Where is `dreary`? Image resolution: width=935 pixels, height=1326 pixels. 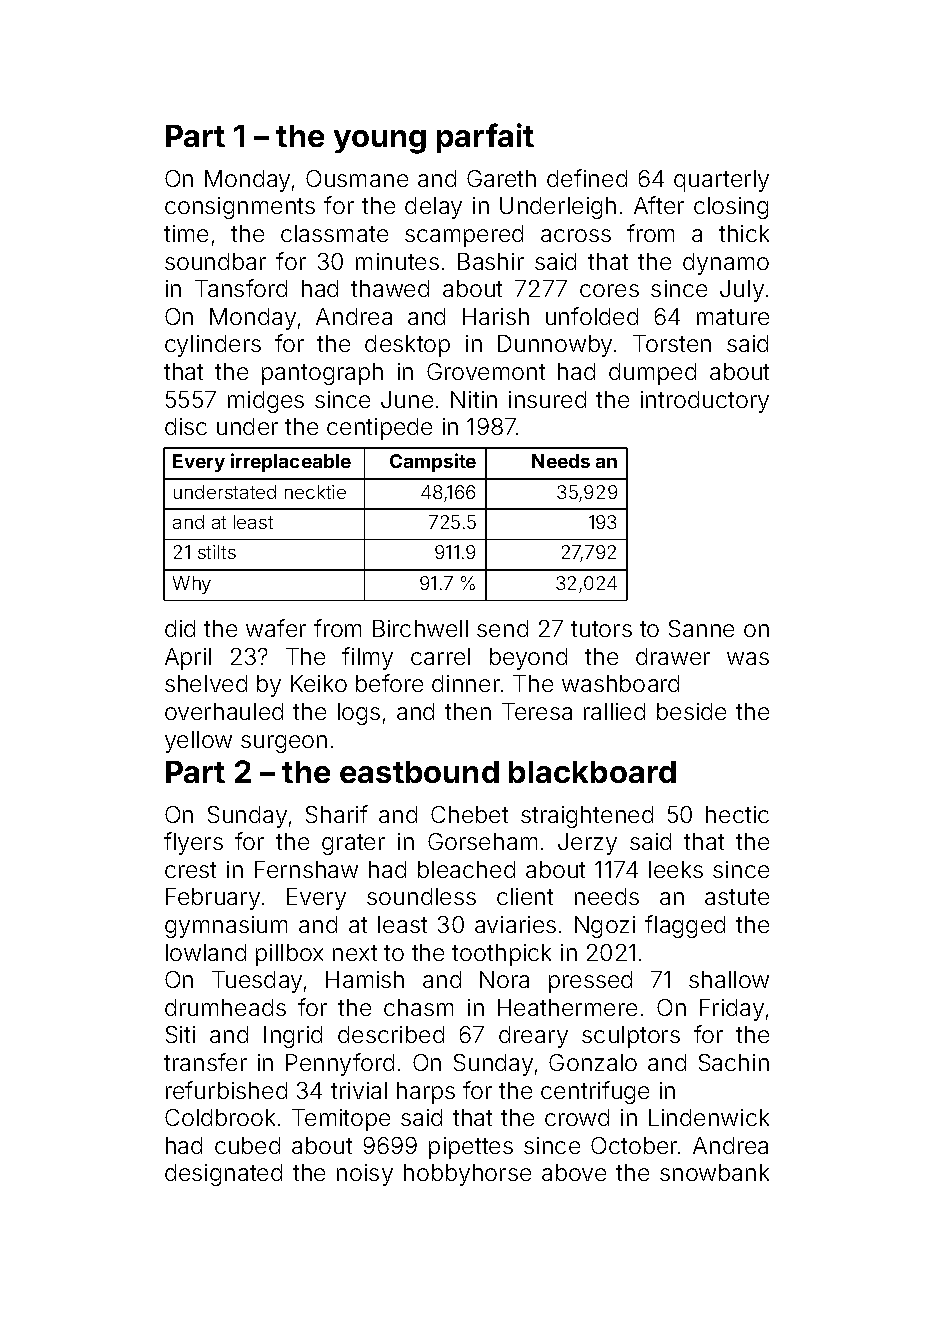
dreary is located at coordinates (533, 1037).
